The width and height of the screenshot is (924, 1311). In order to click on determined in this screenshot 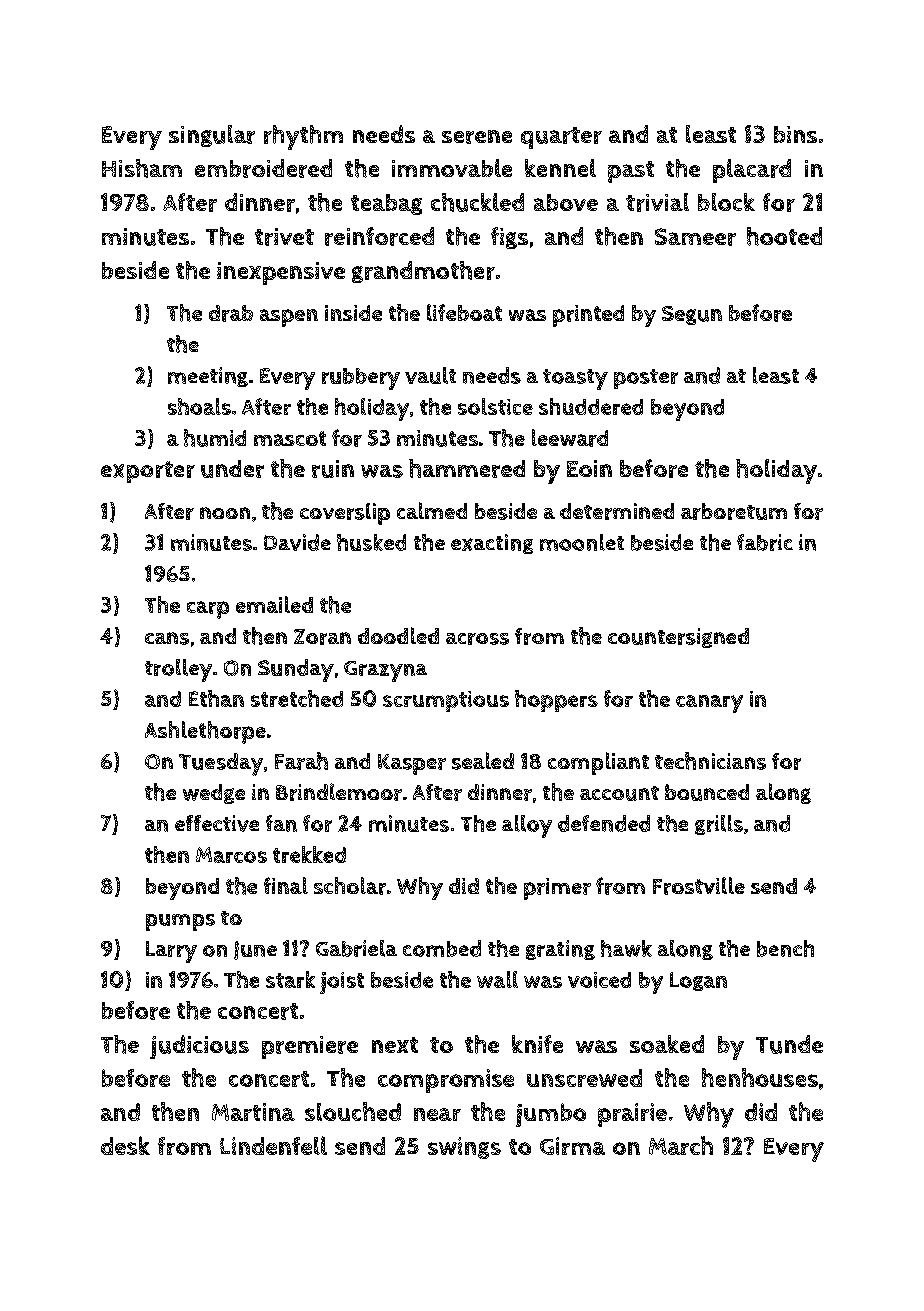, I will do `click(617, 511)`.
